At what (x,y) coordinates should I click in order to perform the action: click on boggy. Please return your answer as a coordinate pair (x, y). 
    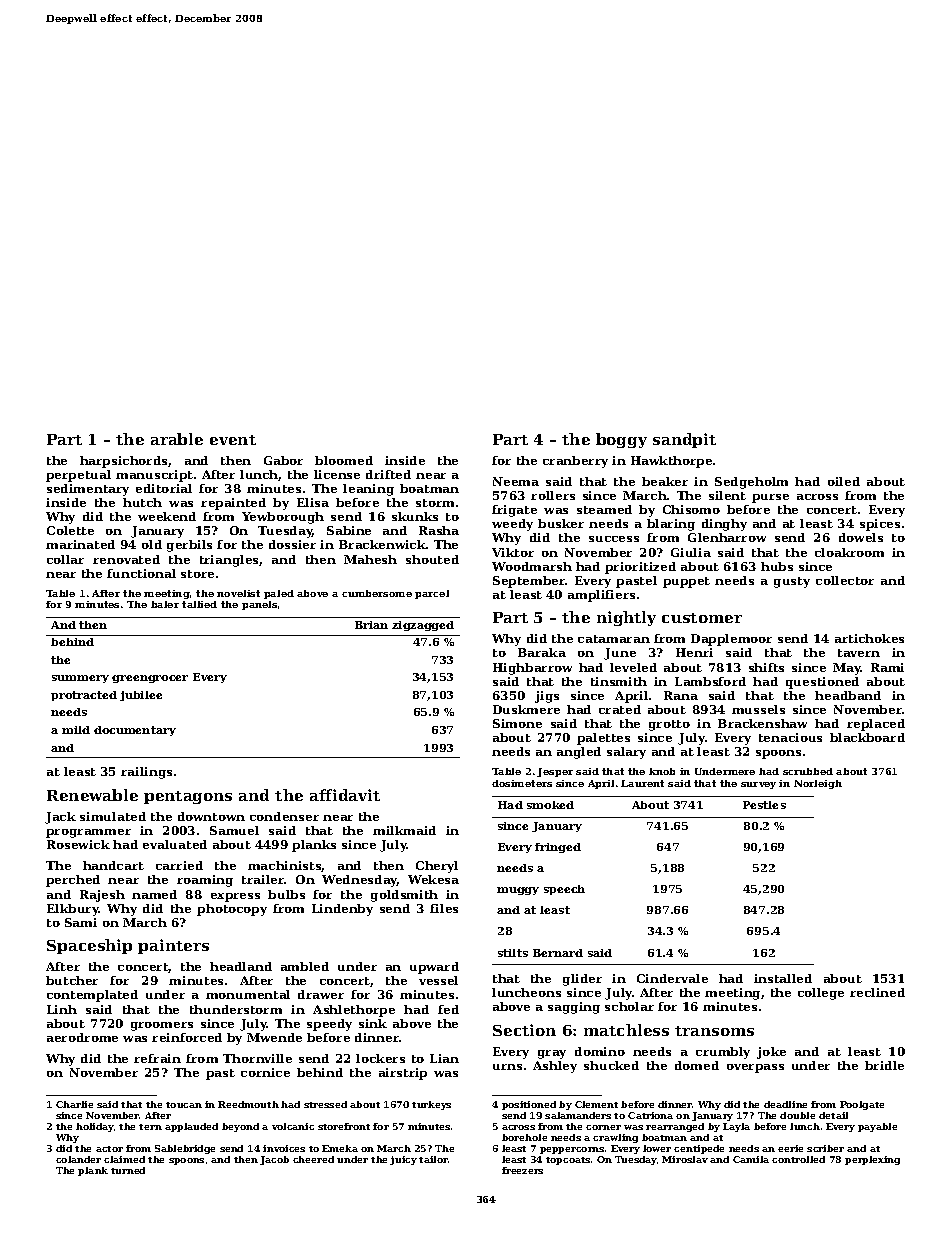
    Looking at the image, I should click on (621, 440).
